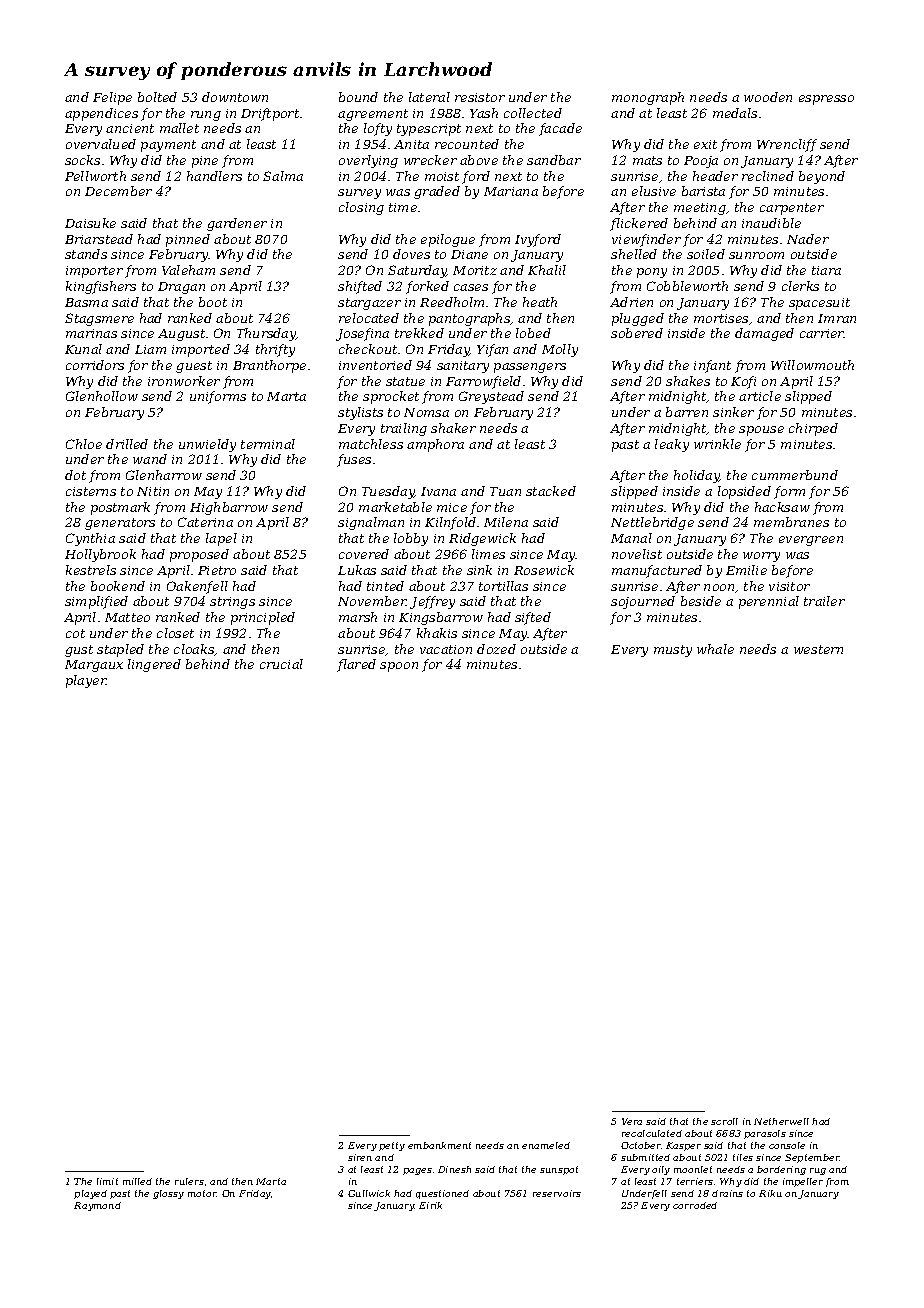 This page has width=924, height=1308. What do you see at coordinates (546, 1145) in the page?
I see `enameled` at bounding box center [546, 1145].
